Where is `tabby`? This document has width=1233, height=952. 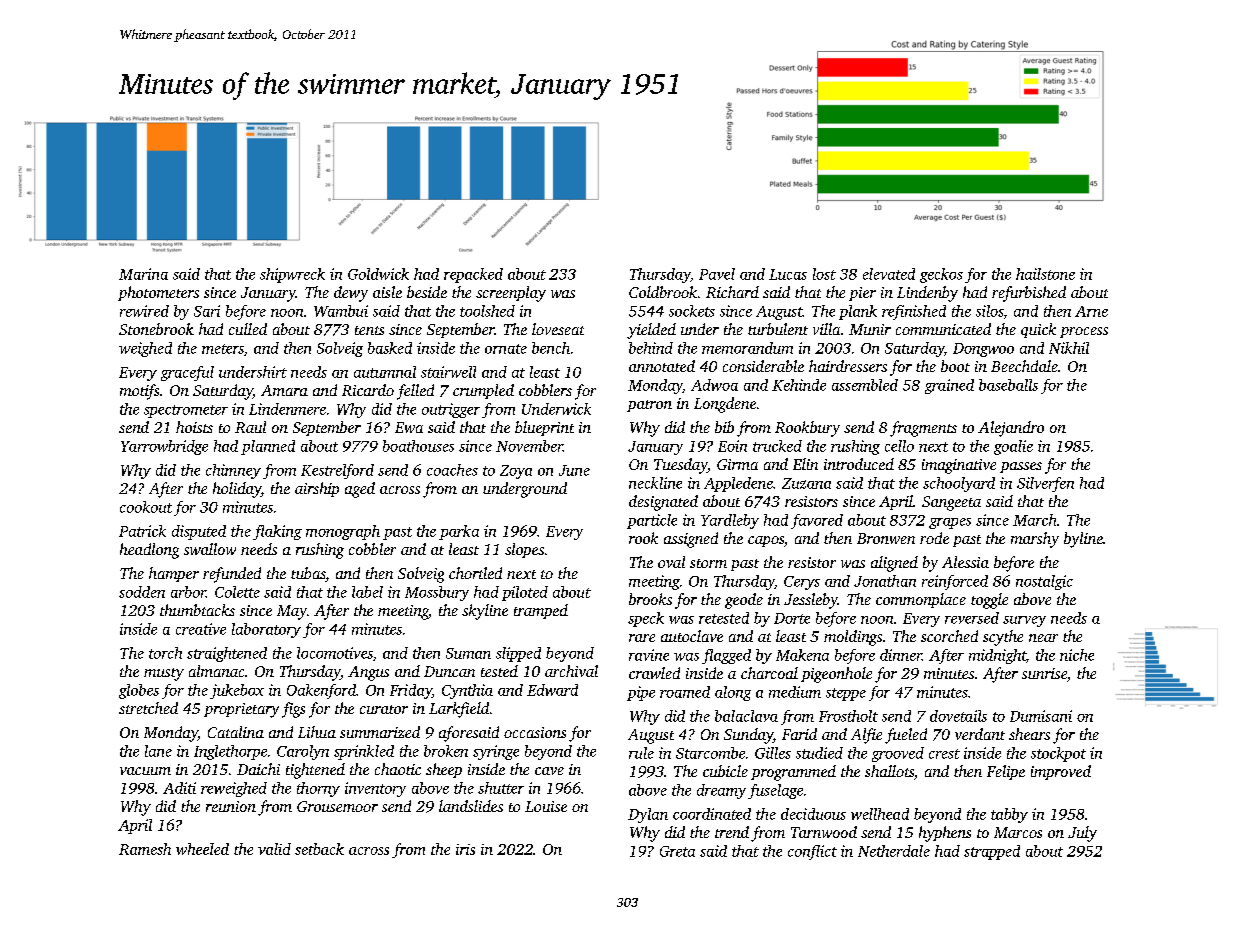 tabby is located at coordinates (1009, 815).
